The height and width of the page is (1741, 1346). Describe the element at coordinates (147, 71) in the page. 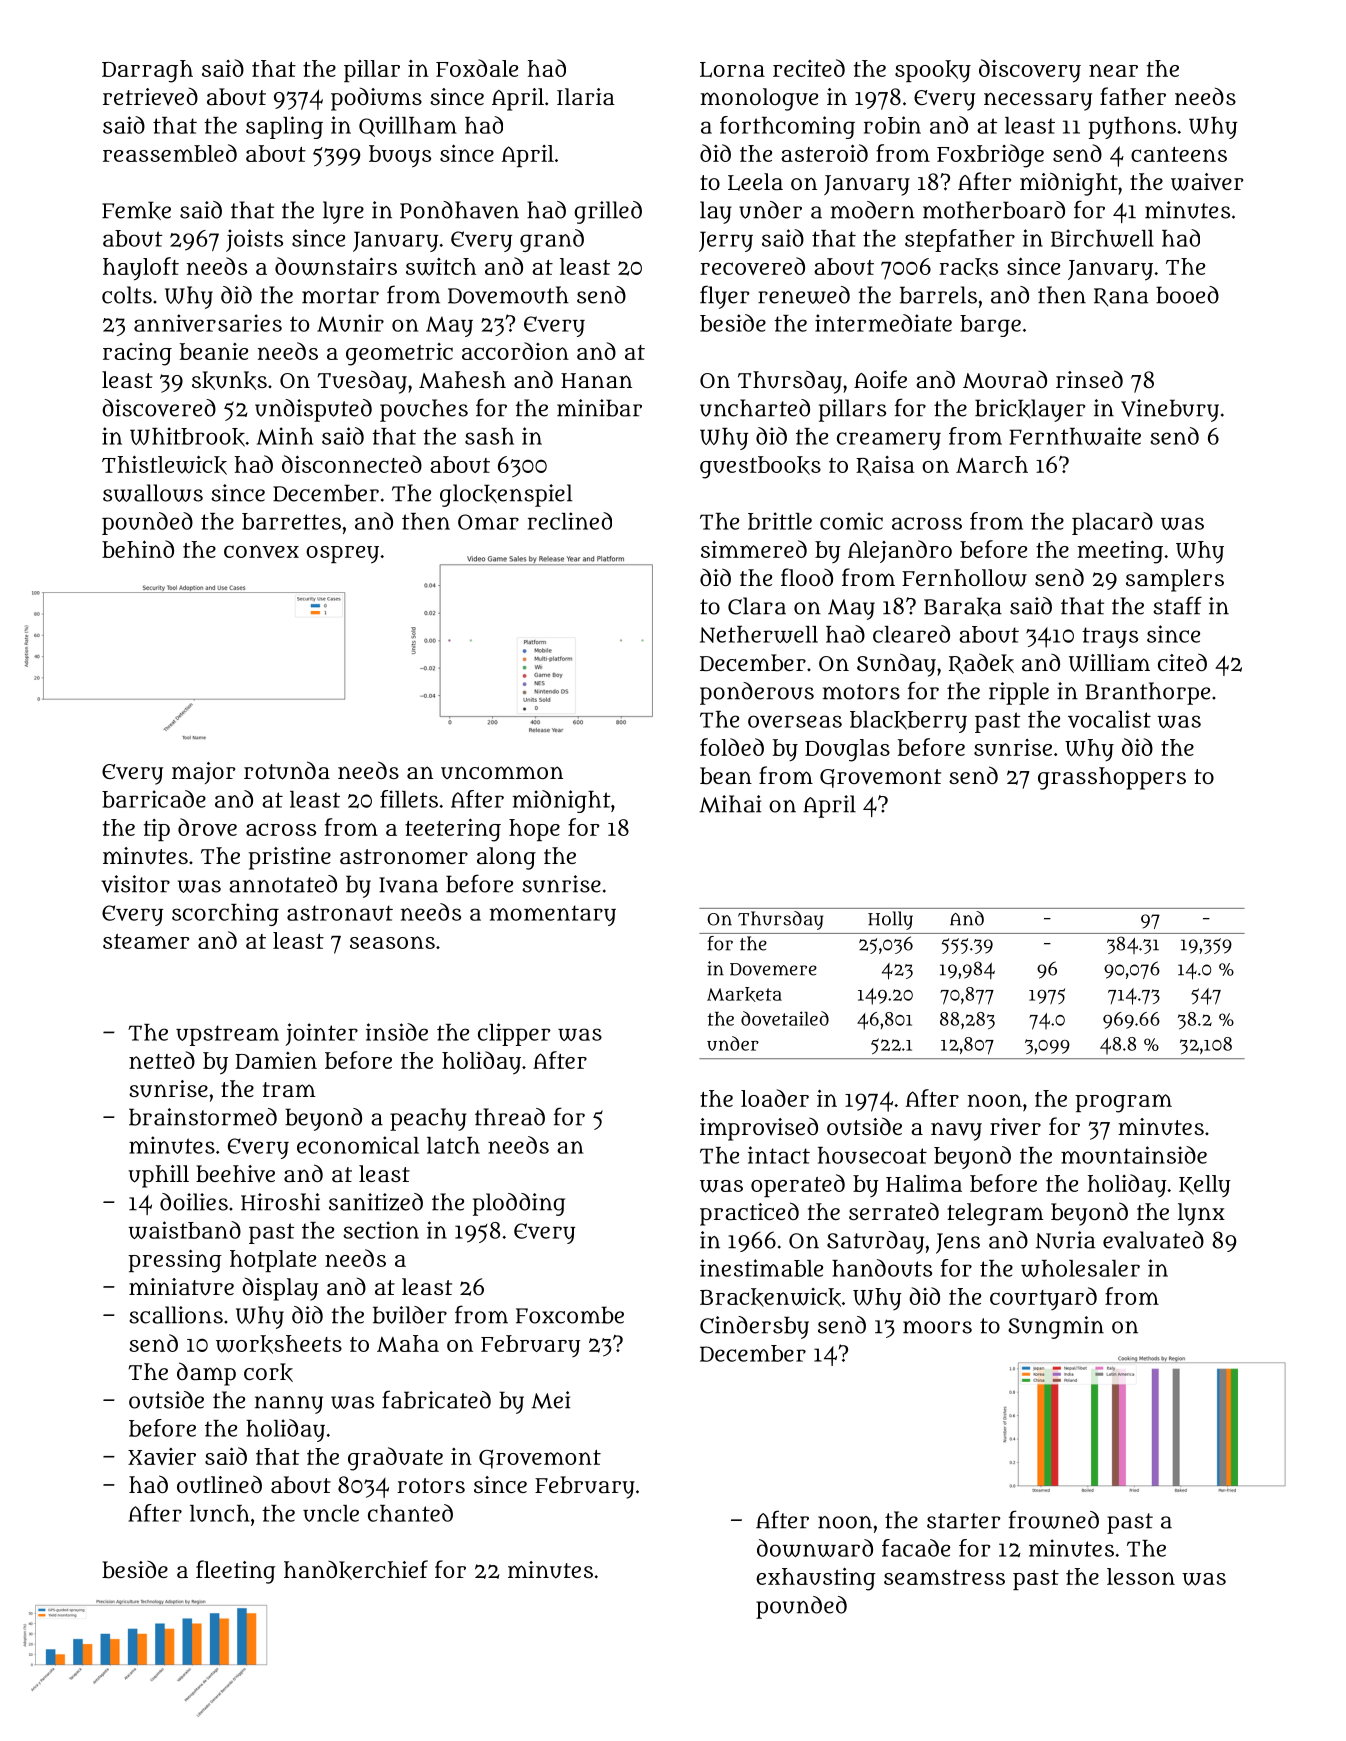

I see `Darragh` at that location.
